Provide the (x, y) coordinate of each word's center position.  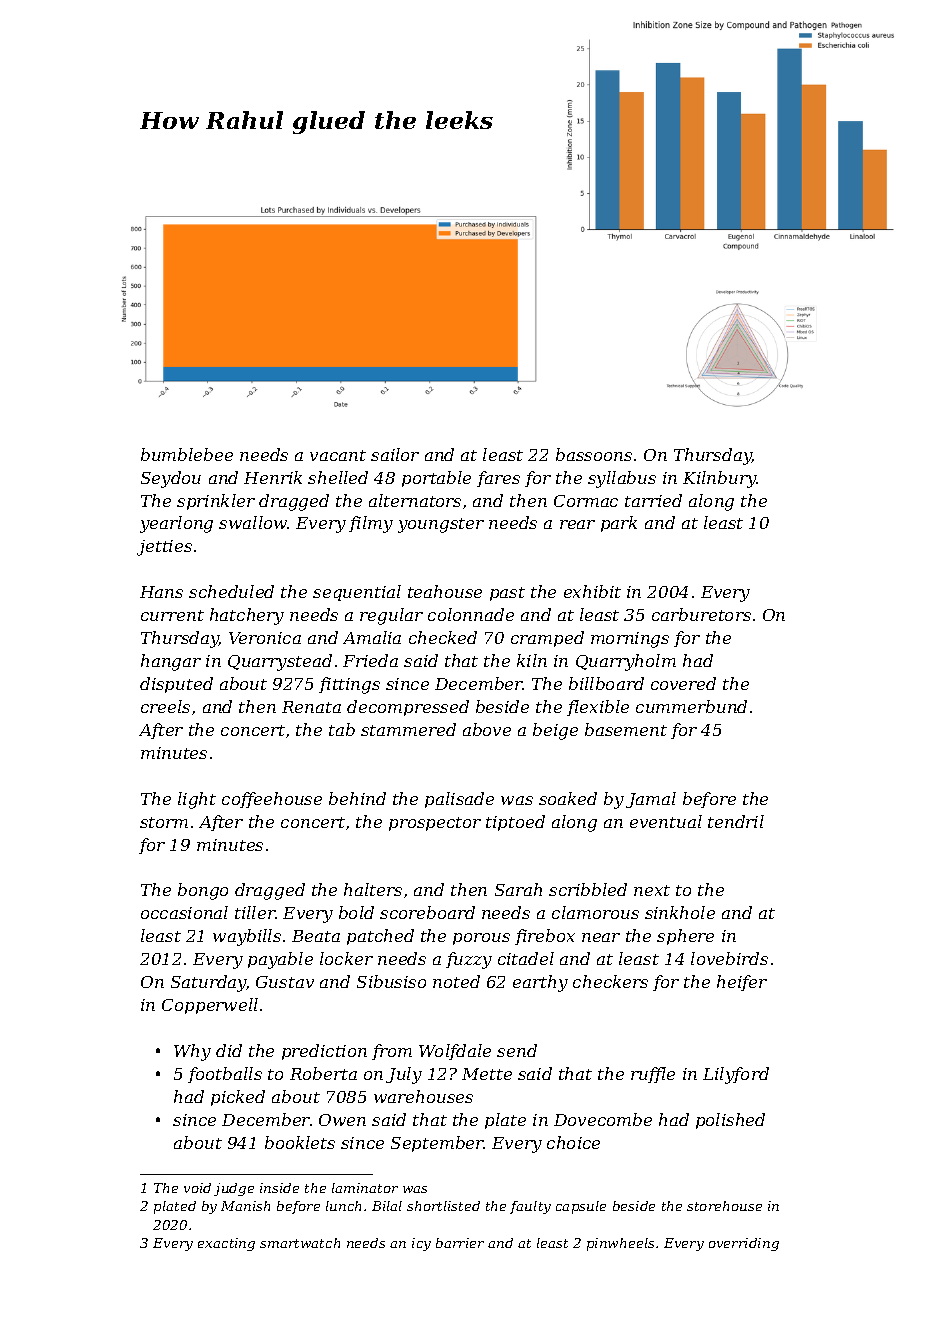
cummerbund (691, 706)
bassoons (594, 454)
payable (280, 960)
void (197, 1188)
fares (498, 479)
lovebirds (729, 958)
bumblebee (187, 454)
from (392, 1052)
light (197, 800)
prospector (435, 824)
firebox (545, 937)
